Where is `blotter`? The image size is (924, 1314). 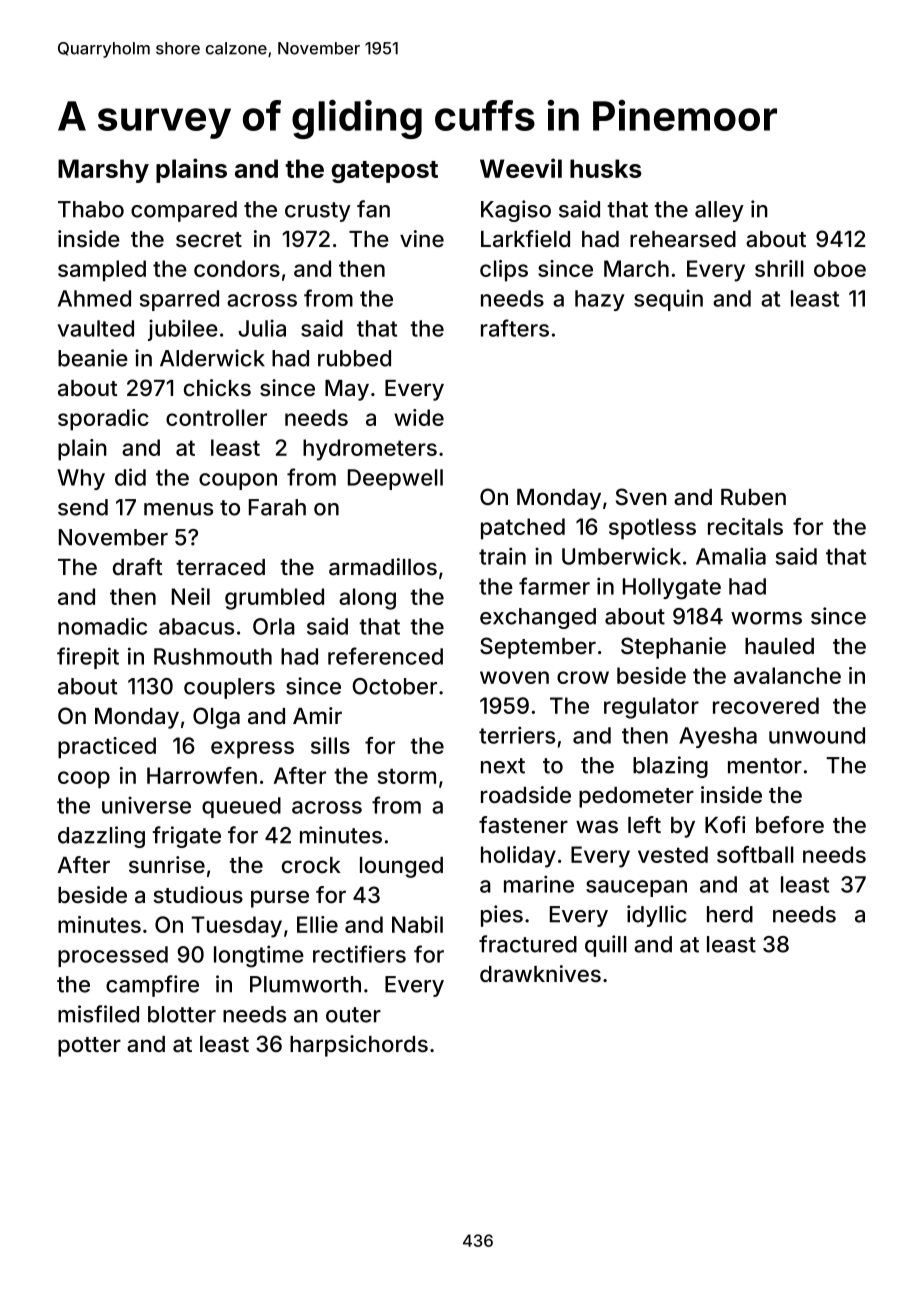 blotter is located at coordinates (182, 1014).
